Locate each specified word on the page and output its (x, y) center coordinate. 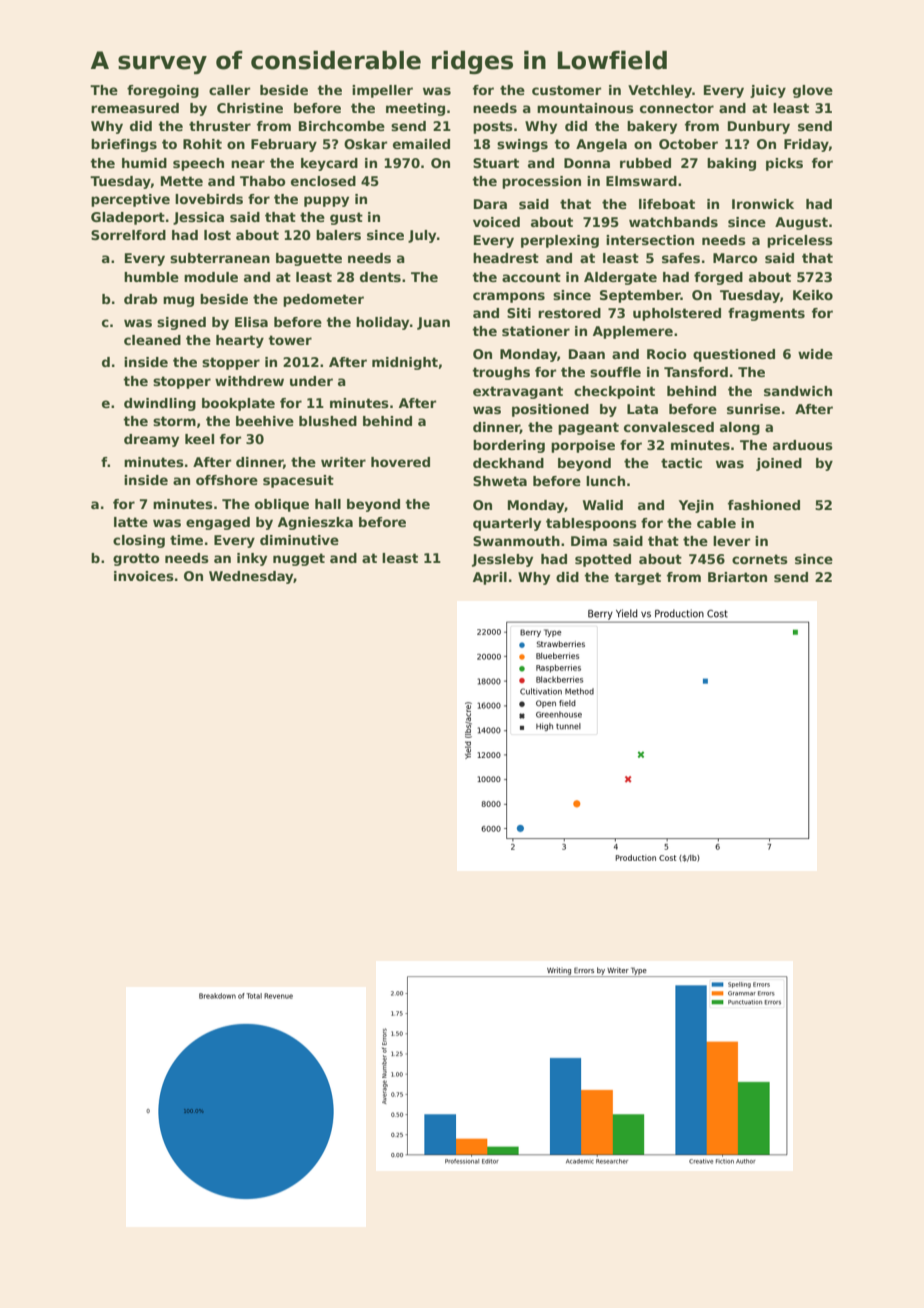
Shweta (500, 481)
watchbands (673, 222)
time (186, 540)
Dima (589, 541)
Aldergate (620, 278)
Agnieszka (315, 523)
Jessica (198, 218)
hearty (240, 341)
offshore (227, 480)
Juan (433, 323)
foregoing (163, 91)
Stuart (496, 163)
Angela (601, 145)
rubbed (645, 163)
